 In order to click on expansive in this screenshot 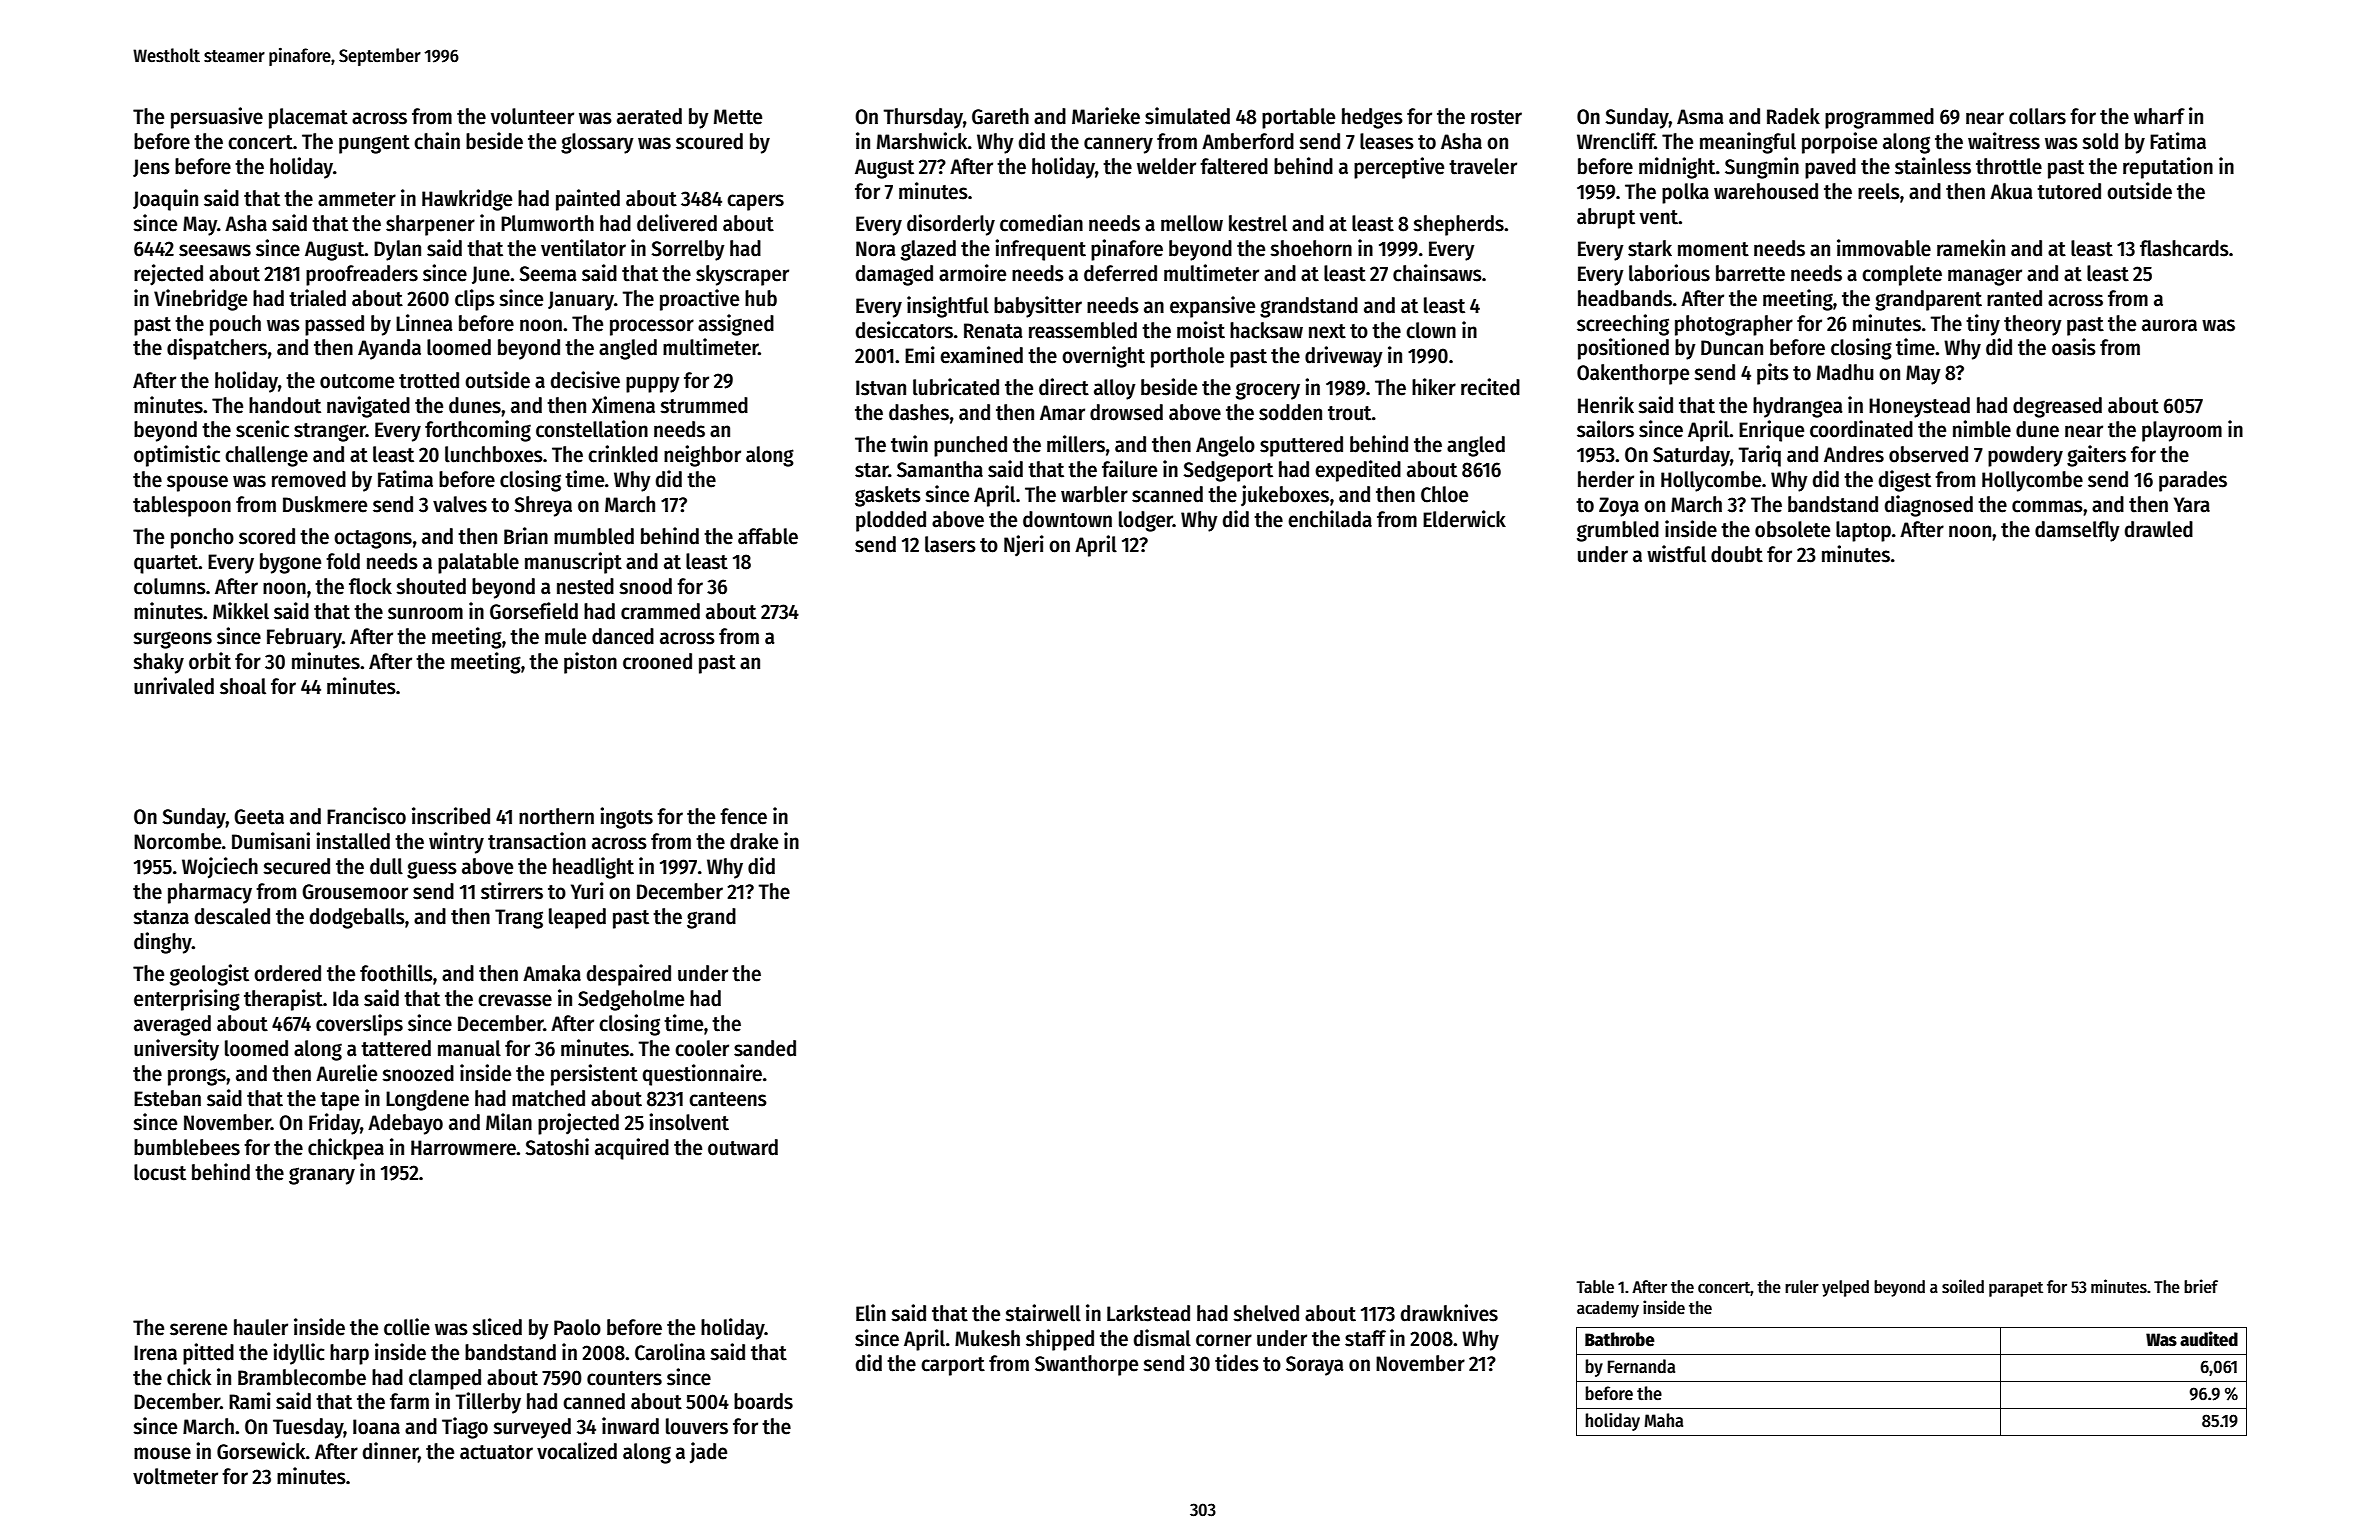, I will do `click(1212, 307)`.
